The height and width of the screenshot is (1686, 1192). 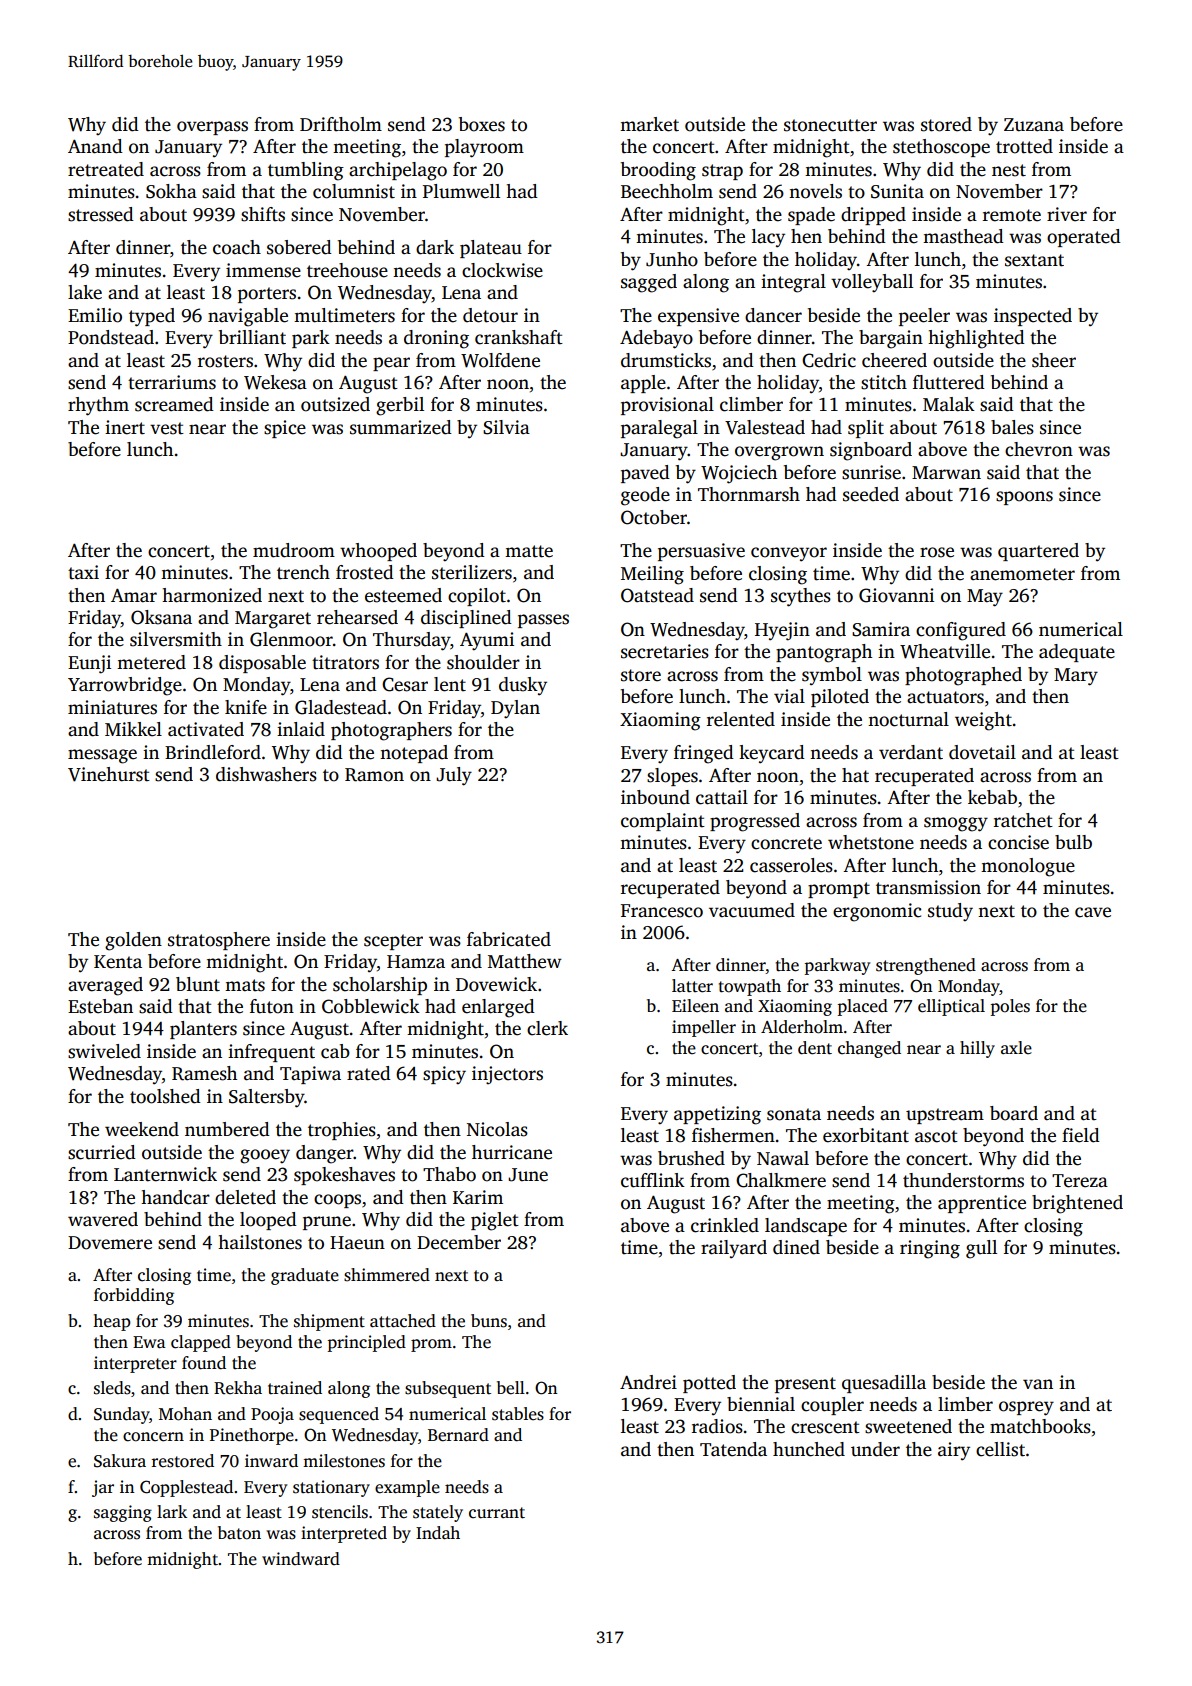 I want to click on overpass, so click(x=212, y=128).
